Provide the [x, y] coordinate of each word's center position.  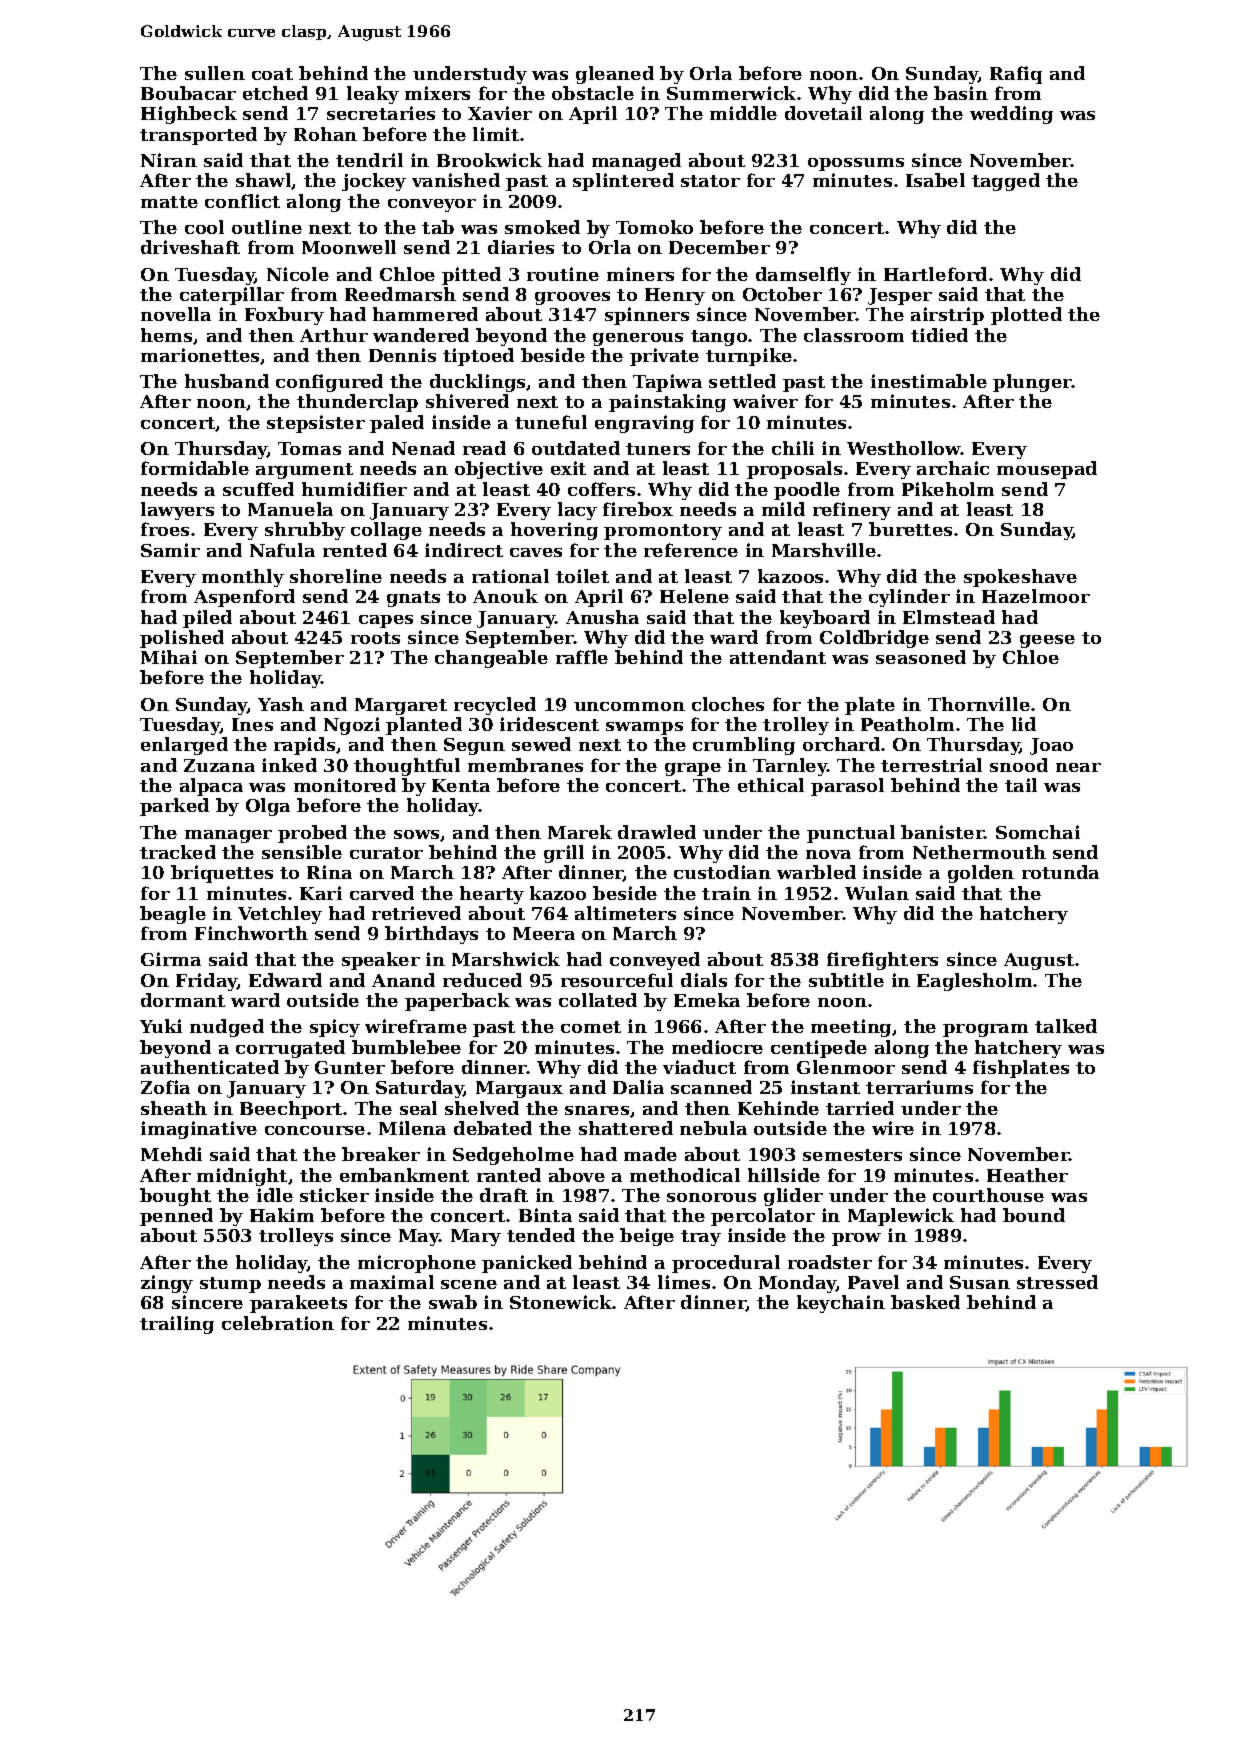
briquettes [222, 874]
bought [175, 1197]
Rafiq [1016, 75]
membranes [525, 765]
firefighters [882, 961]
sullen [215, 73]
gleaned [615, 75]
